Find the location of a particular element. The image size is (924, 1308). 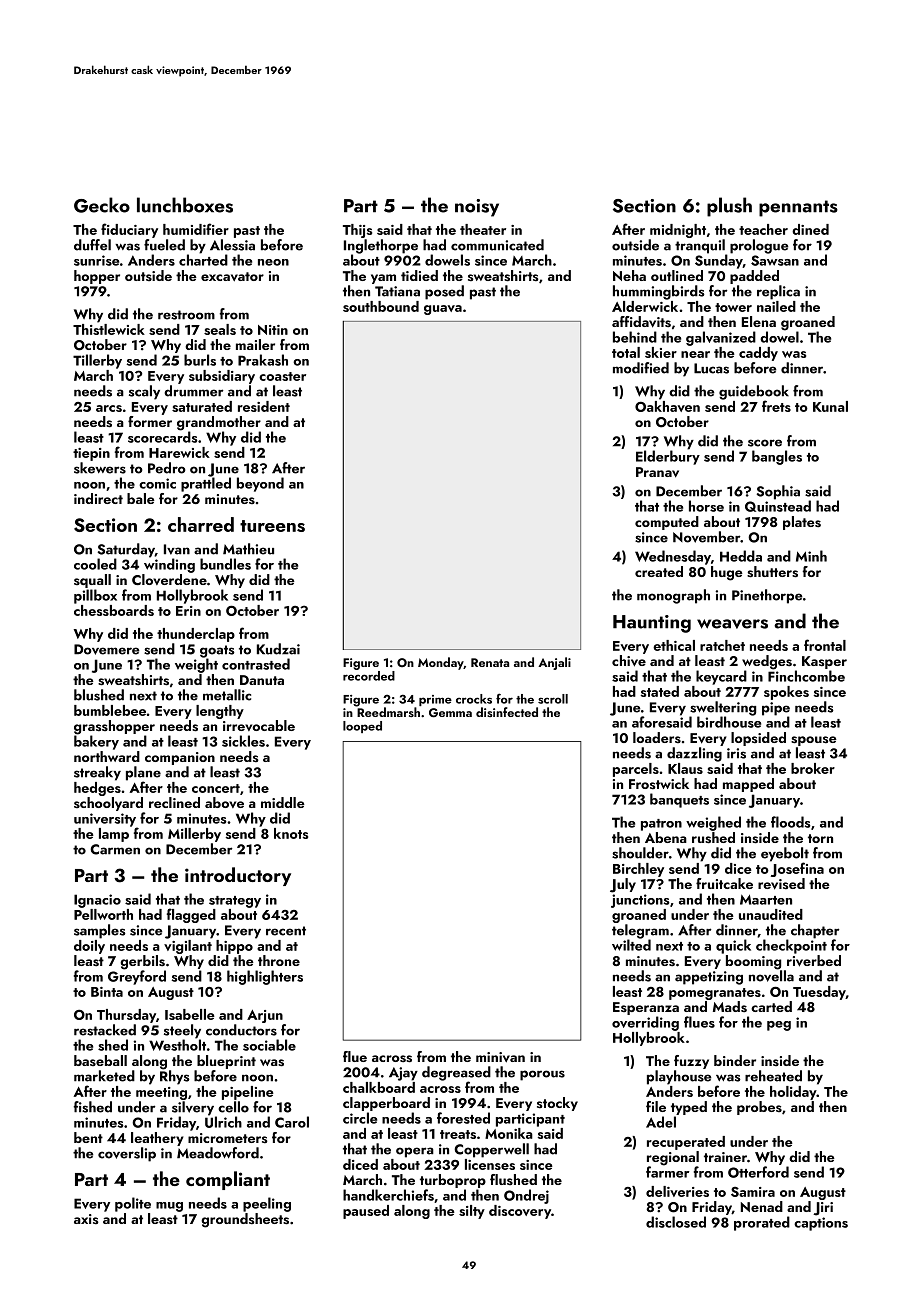

junctions is located at coordinates (640, 901).
